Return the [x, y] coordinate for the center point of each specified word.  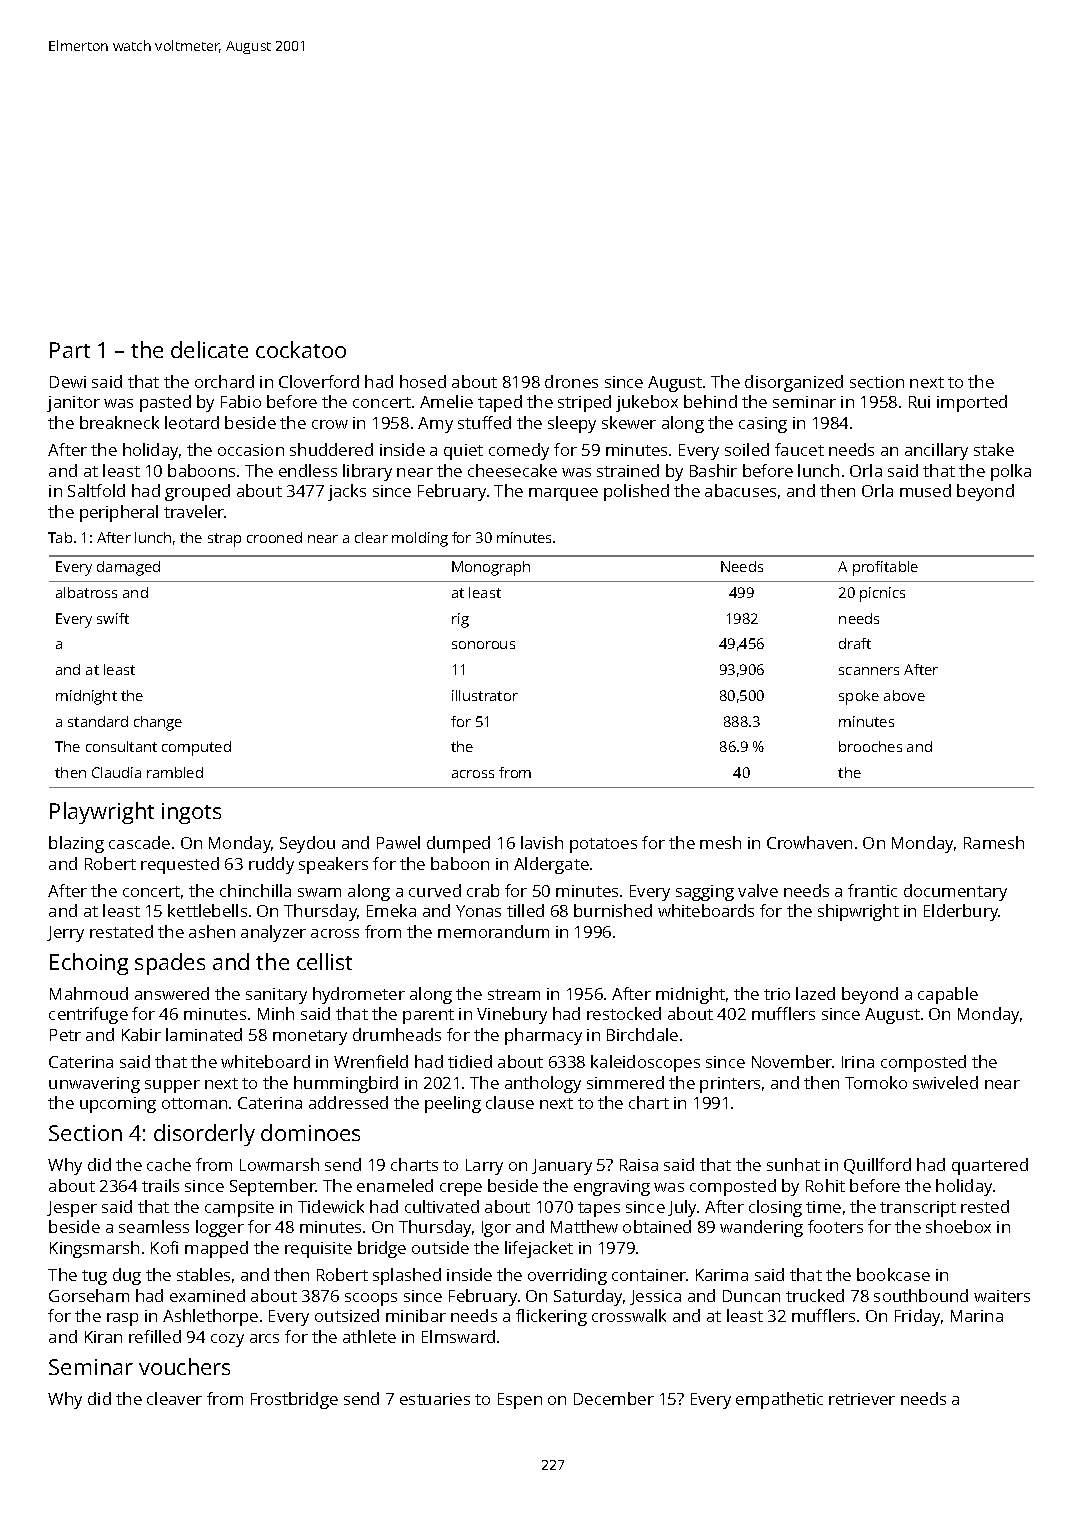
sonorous [483, 645]
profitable [885, 568]
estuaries [435, 1399]
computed [196, 748]
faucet [799, 449]
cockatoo [301, 349]
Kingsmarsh [94, 1249]
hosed [423, 381]
